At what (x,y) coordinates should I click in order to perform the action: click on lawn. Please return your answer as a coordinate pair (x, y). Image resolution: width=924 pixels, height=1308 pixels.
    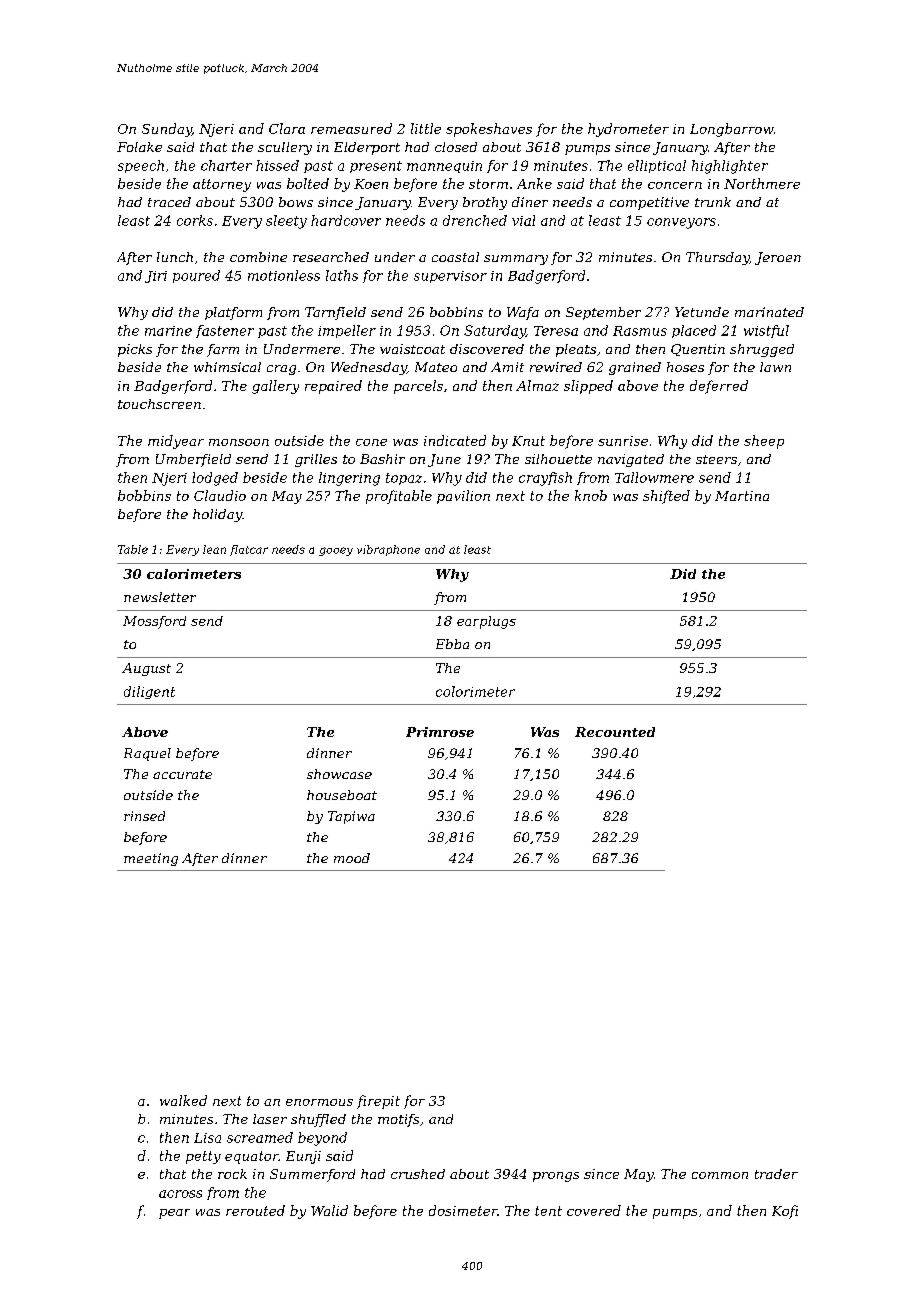
    Looking at the image, I should click on (775, 367).
